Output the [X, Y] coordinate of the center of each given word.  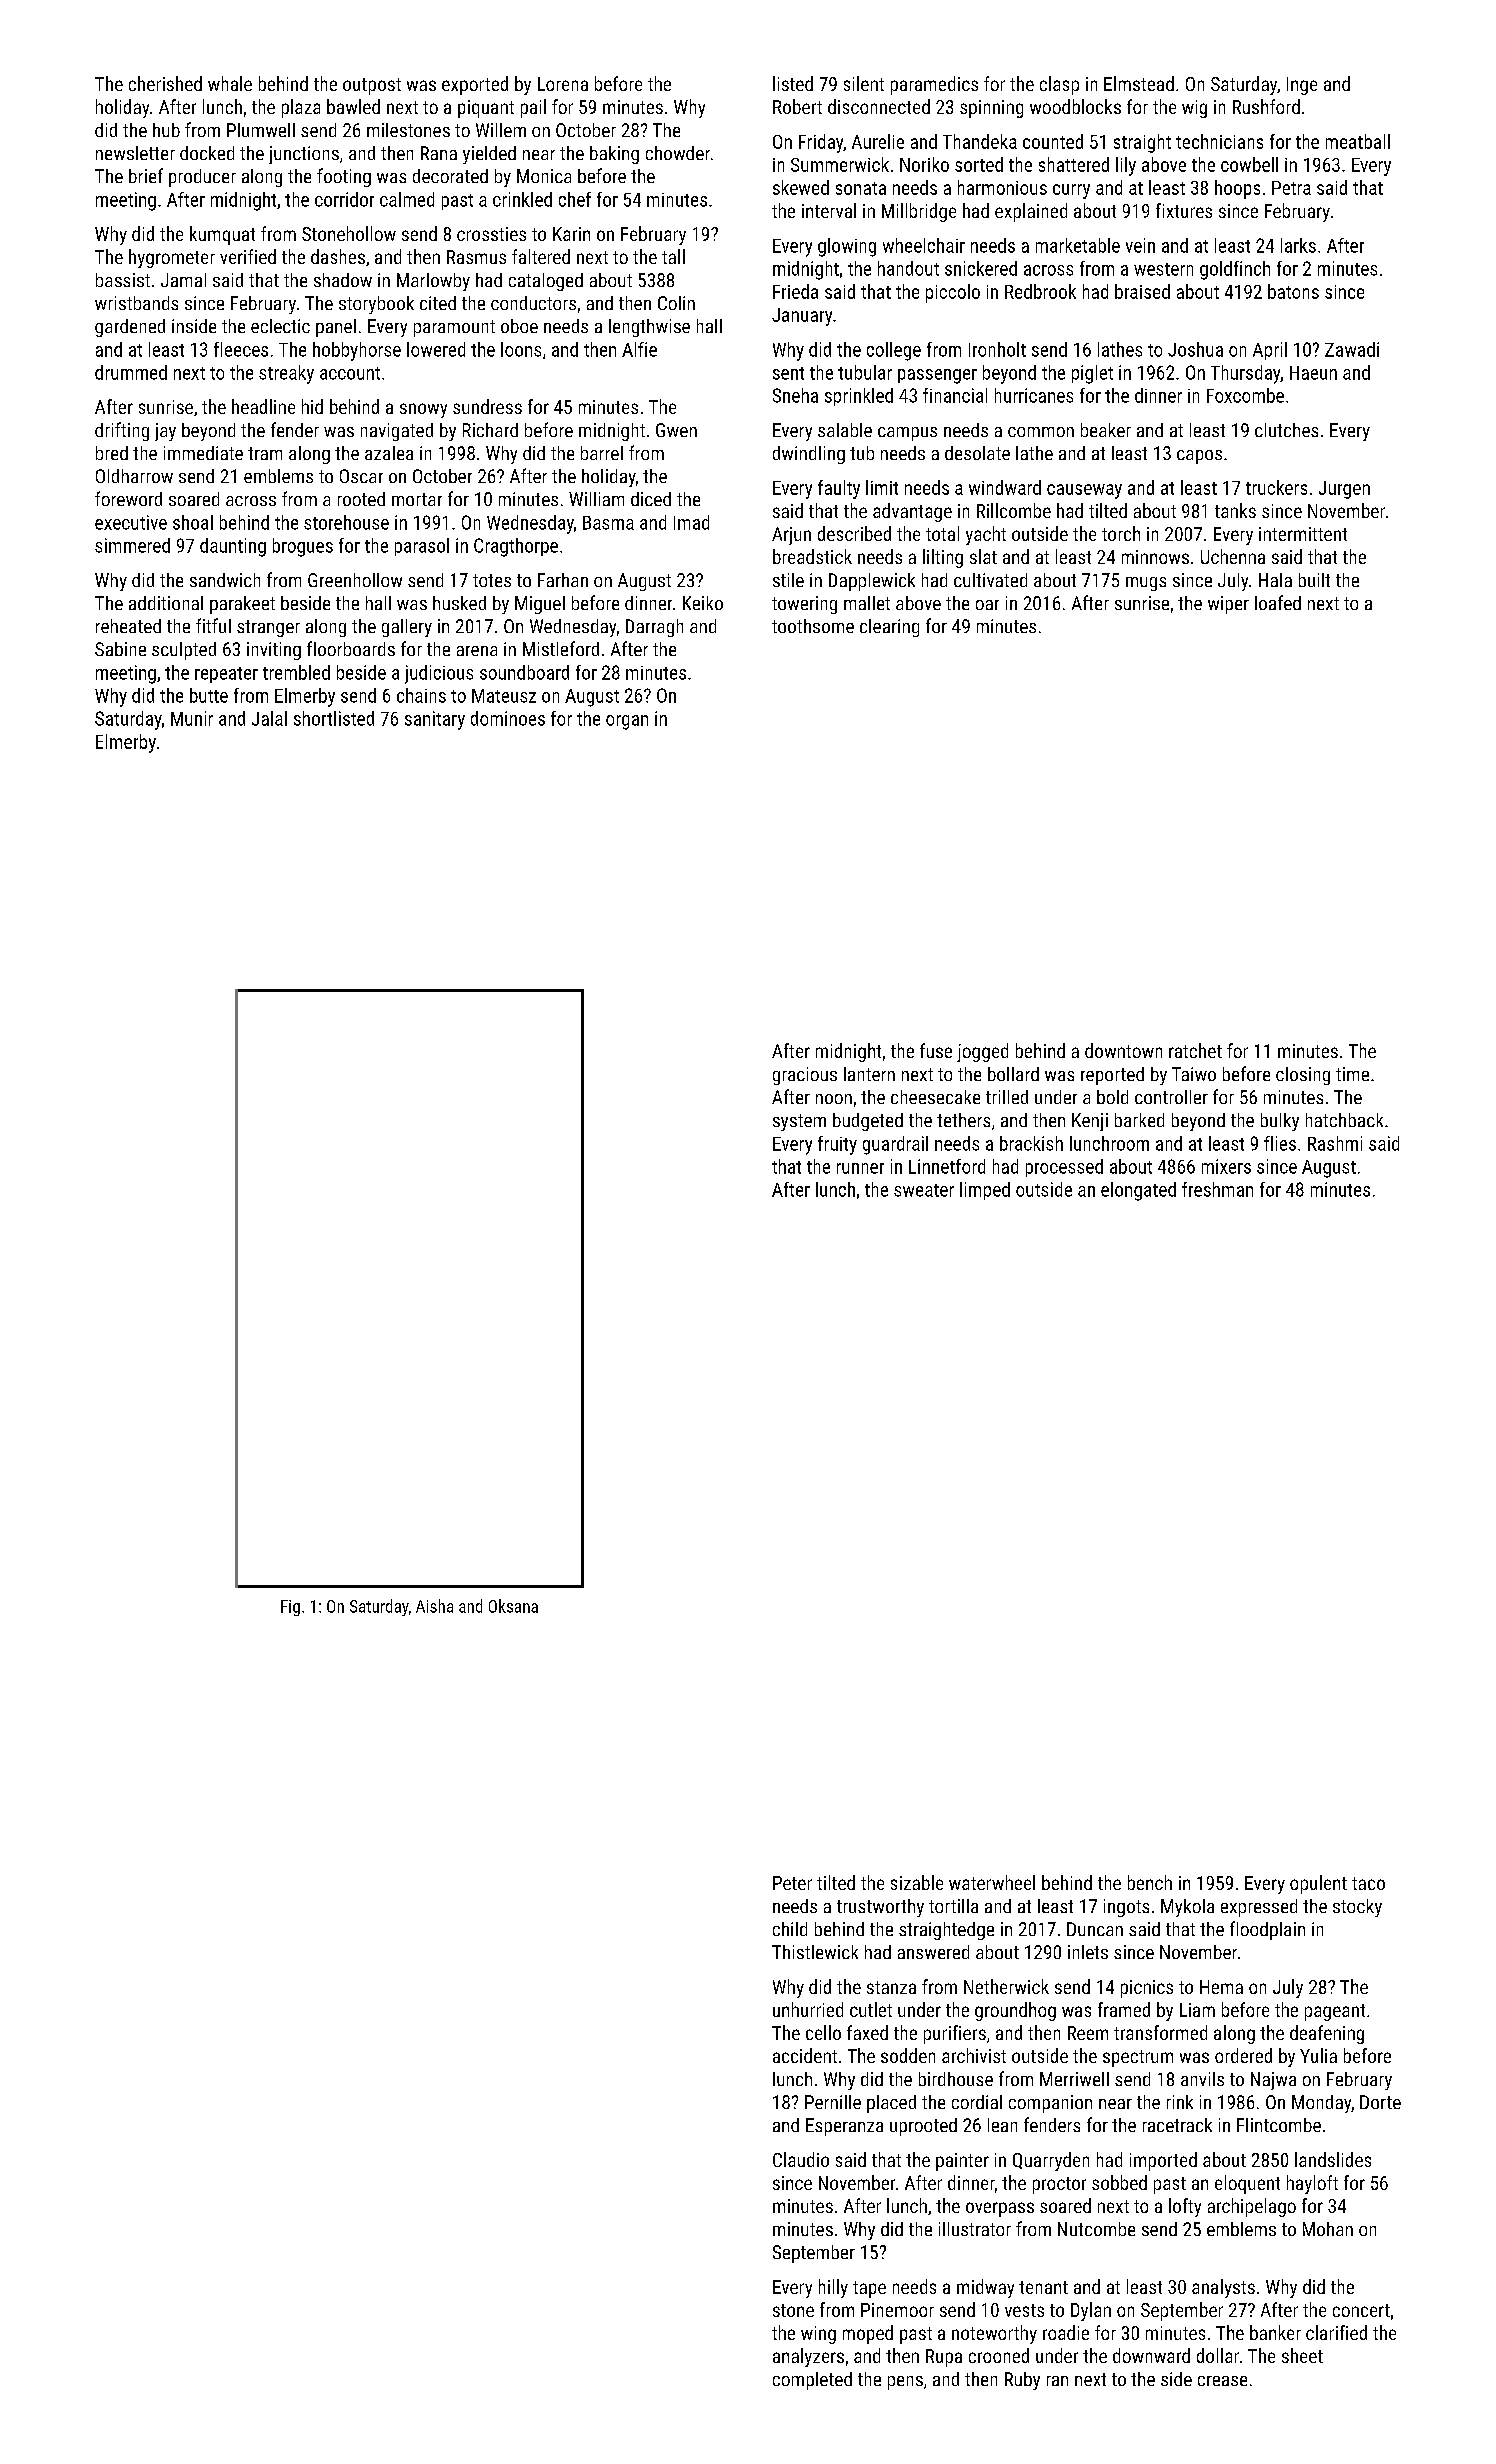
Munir [192, 718]
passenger [937, 376]
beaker [1106, 430]
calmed [407, 199]
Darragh [654, 628]
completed [812, 2381]
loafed [1278, 602]
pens [905, 2383]
